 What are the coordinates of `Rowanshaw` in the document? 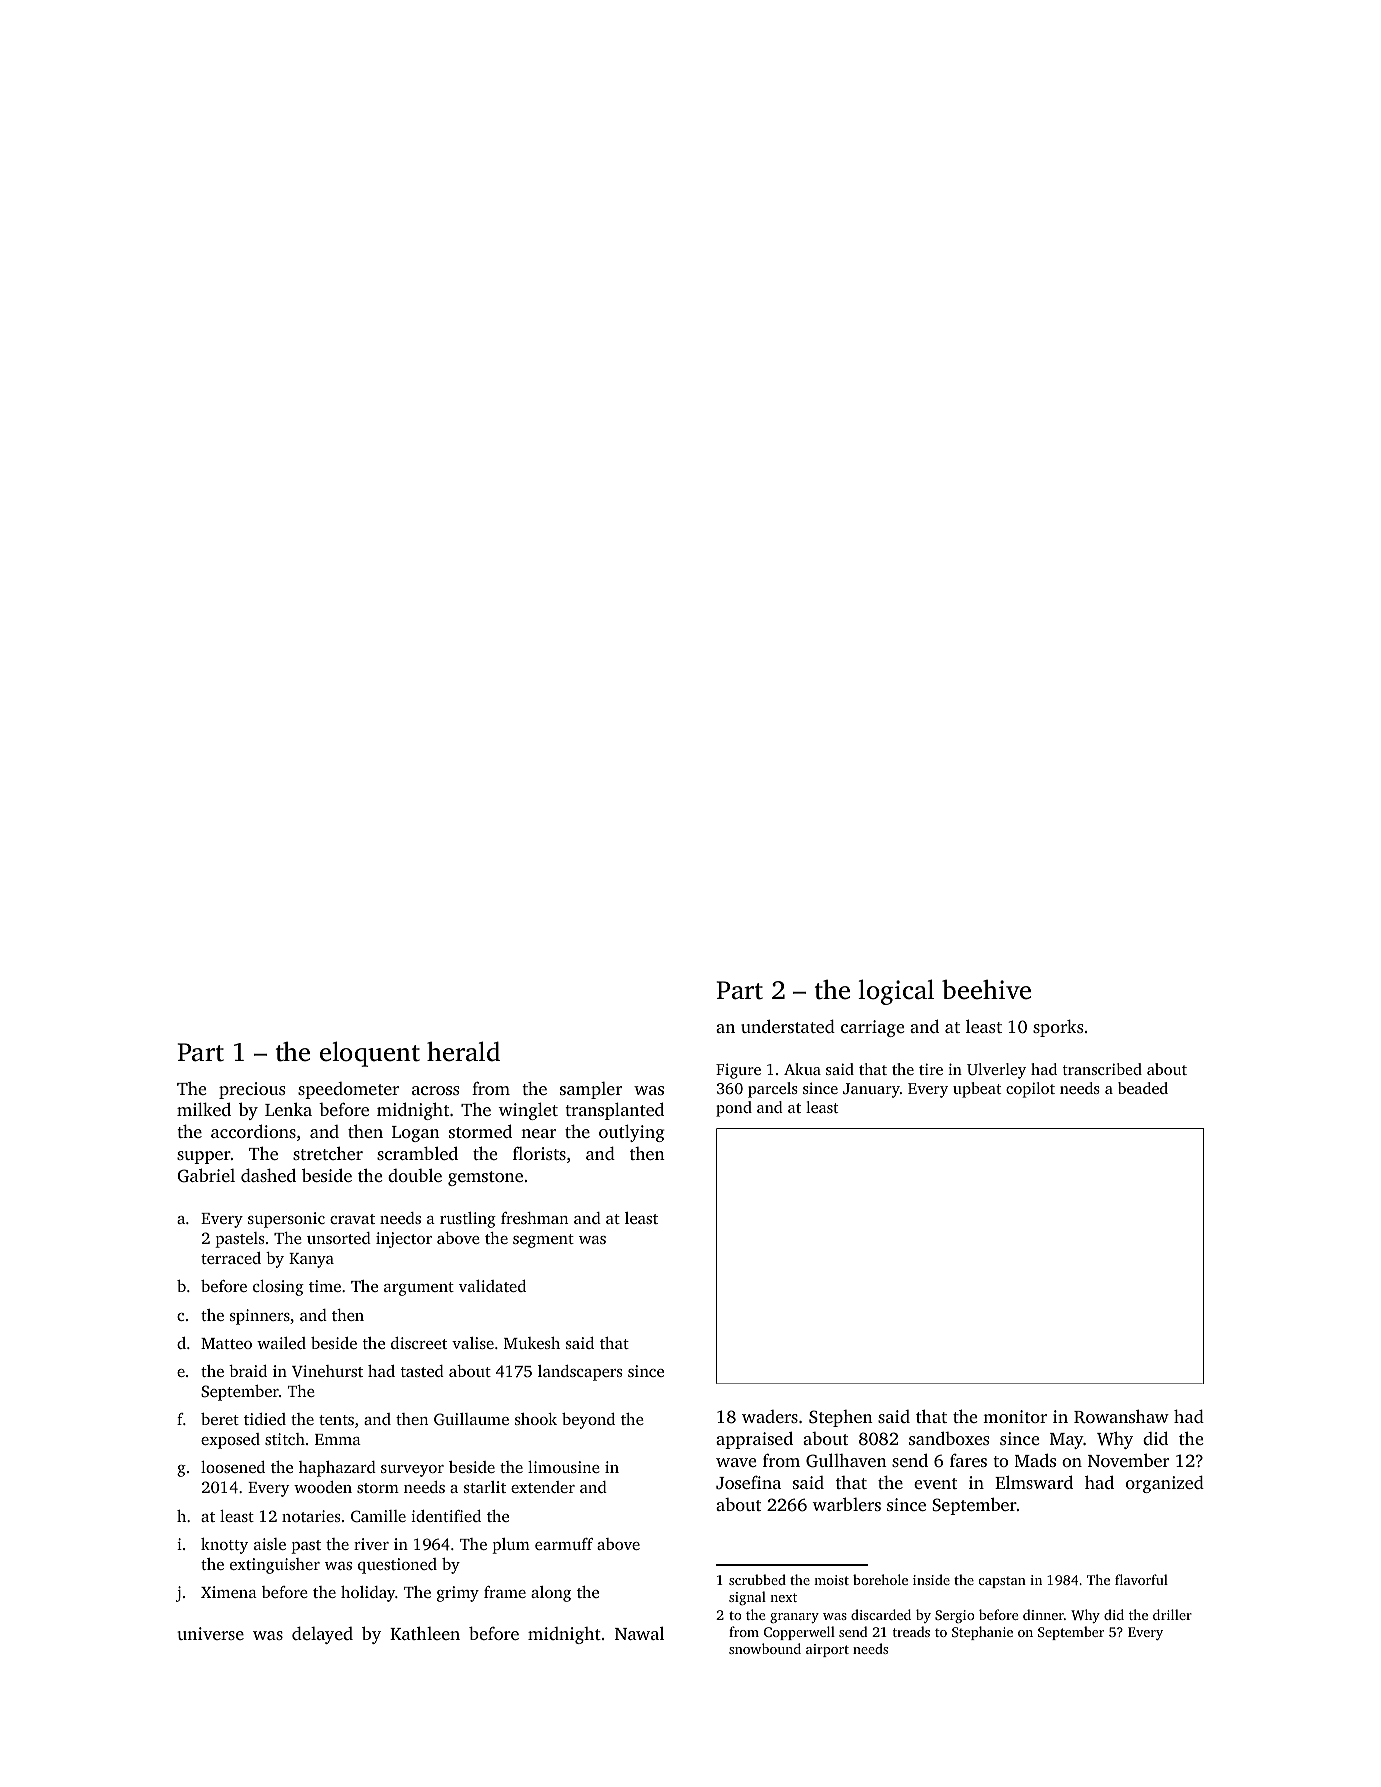 It's located at (1121, 1417).
